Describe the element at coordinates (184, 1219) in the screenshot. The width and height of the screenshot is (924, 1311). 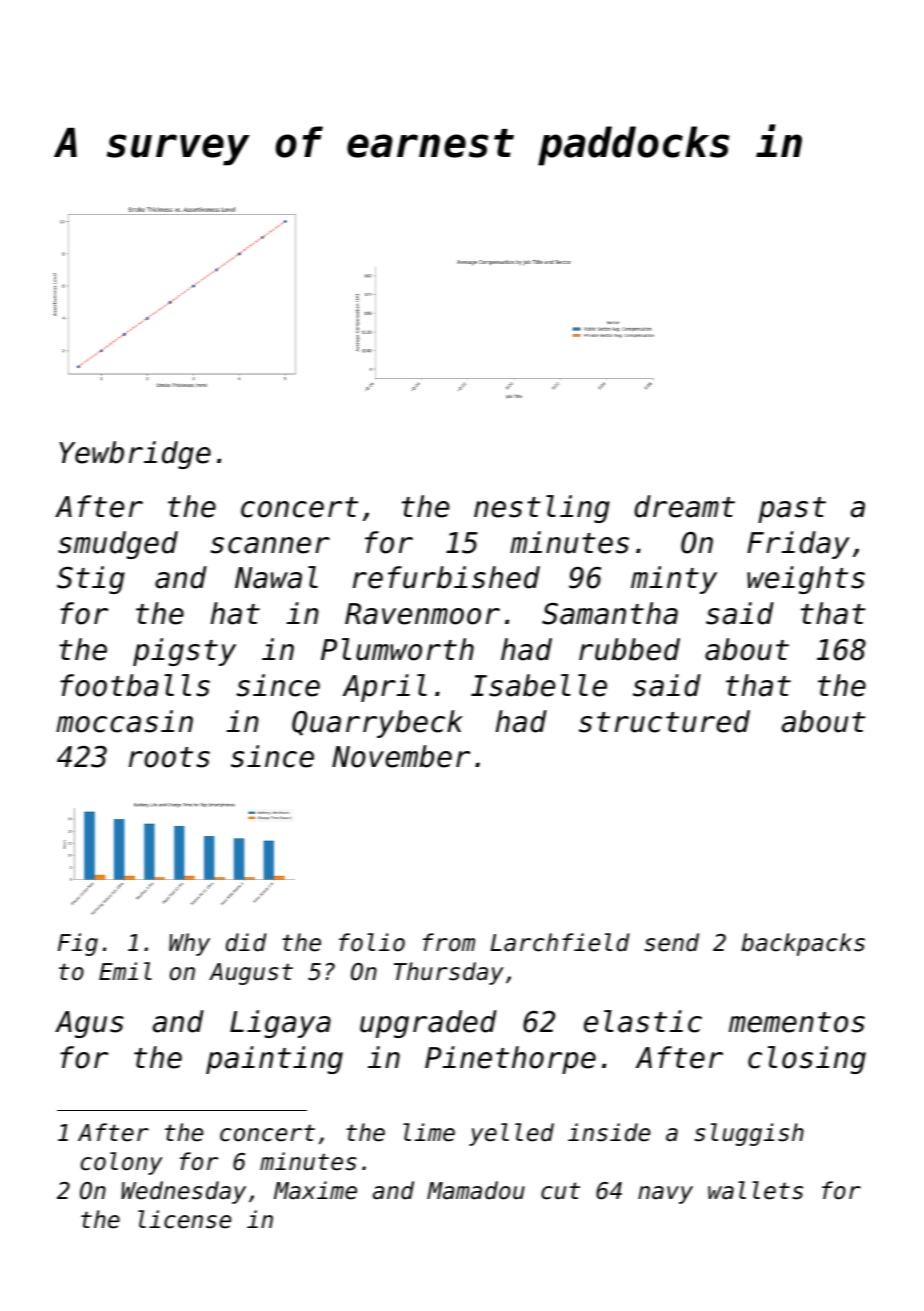
I see `license` at that location.
